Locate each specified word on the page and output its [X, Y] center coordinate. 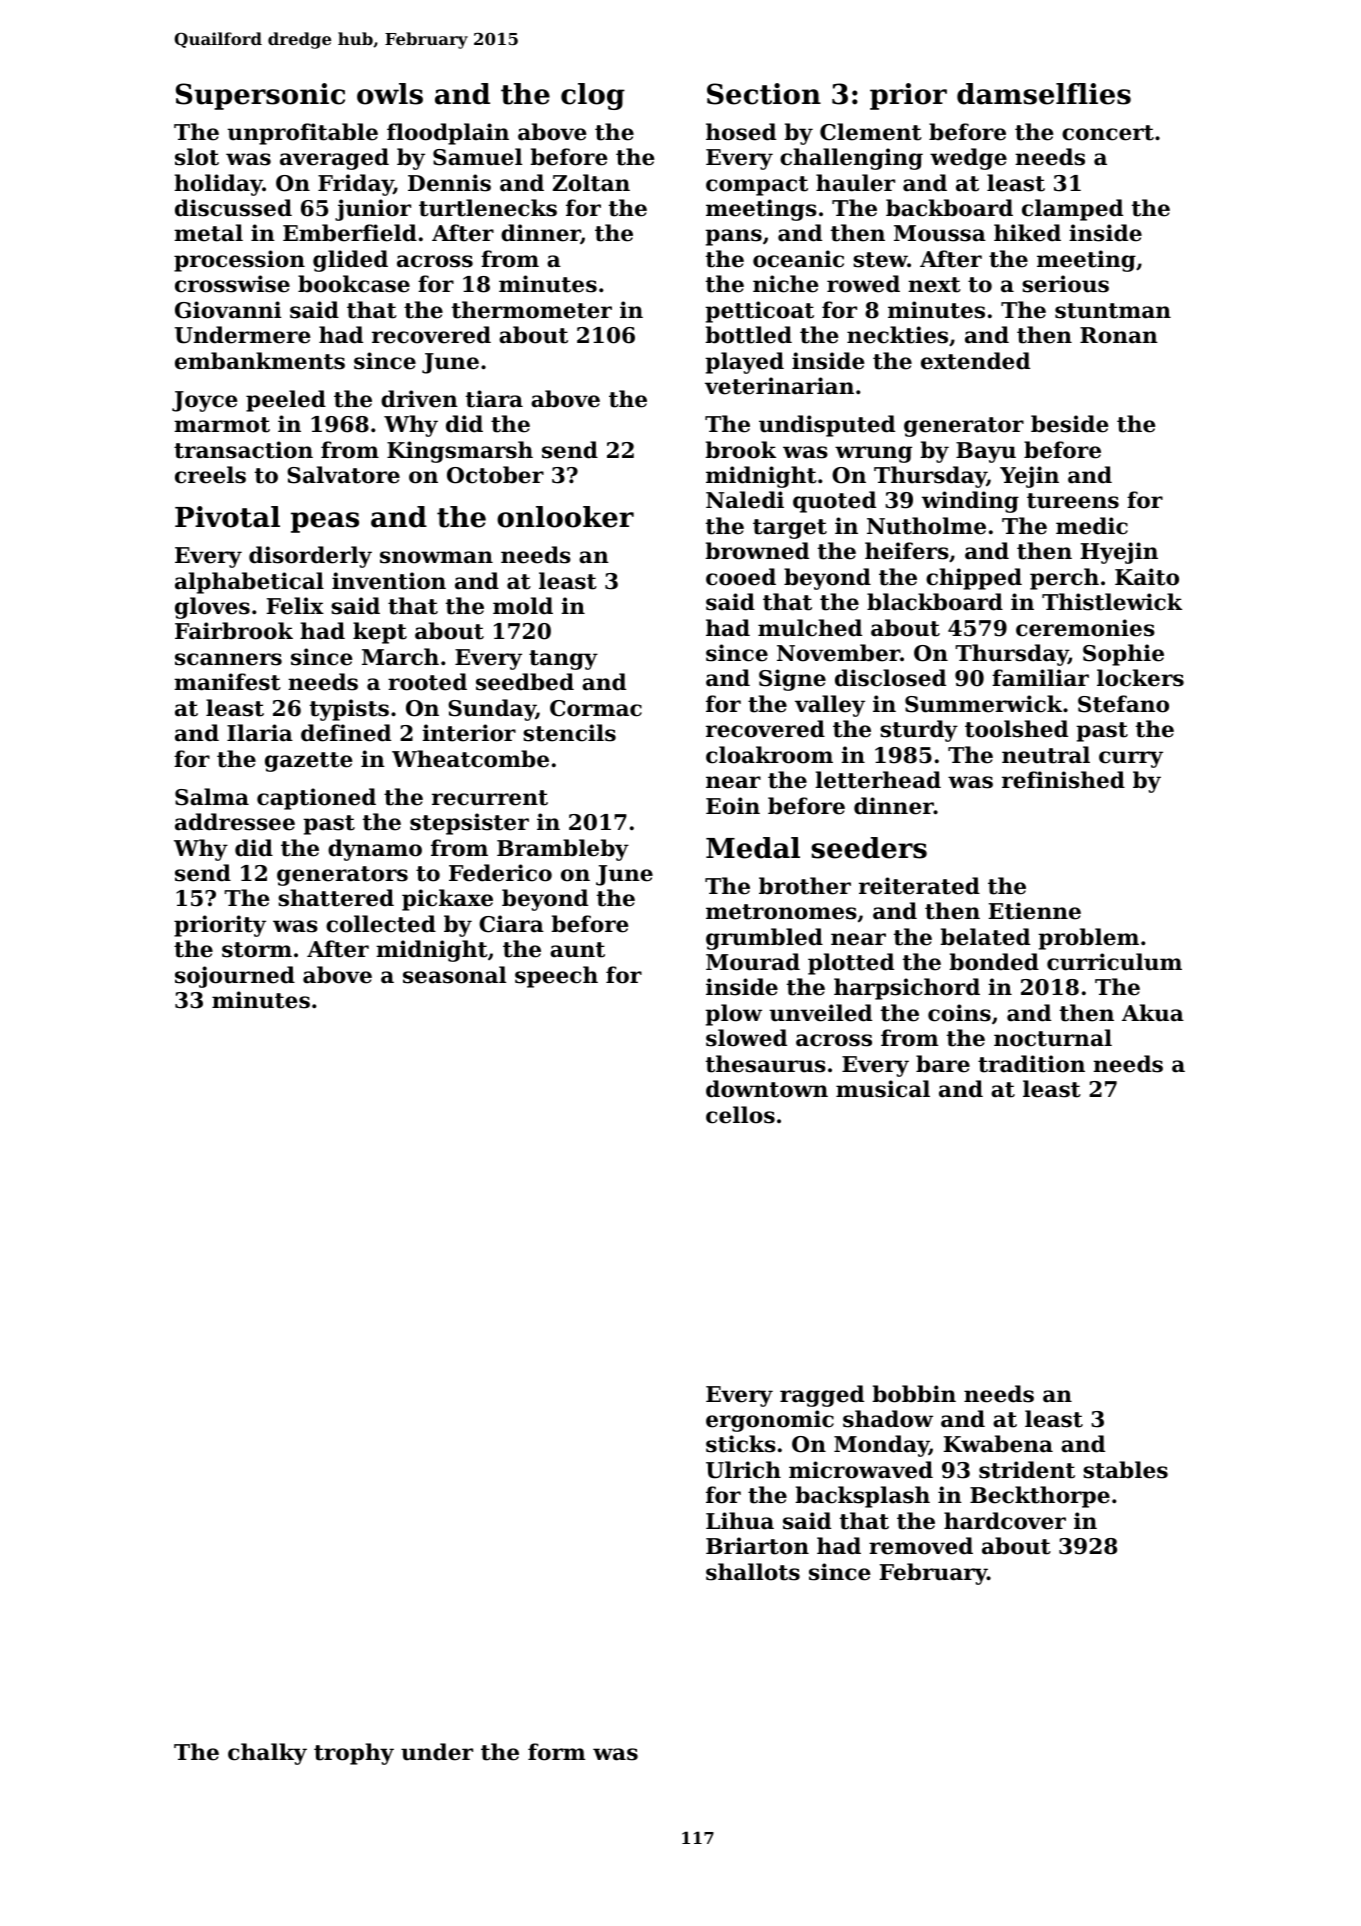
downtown [767, 1089]
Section [764, 94]
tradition [1031, 1064]
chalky [267, 1754]
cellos [740, 1115]
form [556, 1752]
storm [257, 950]
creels [210, 475]
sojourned [235, 977]
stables [1125, 1470]
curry [1131, 759]
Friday [356, 185]
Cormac [596, 708]
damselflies [1044, 94]
